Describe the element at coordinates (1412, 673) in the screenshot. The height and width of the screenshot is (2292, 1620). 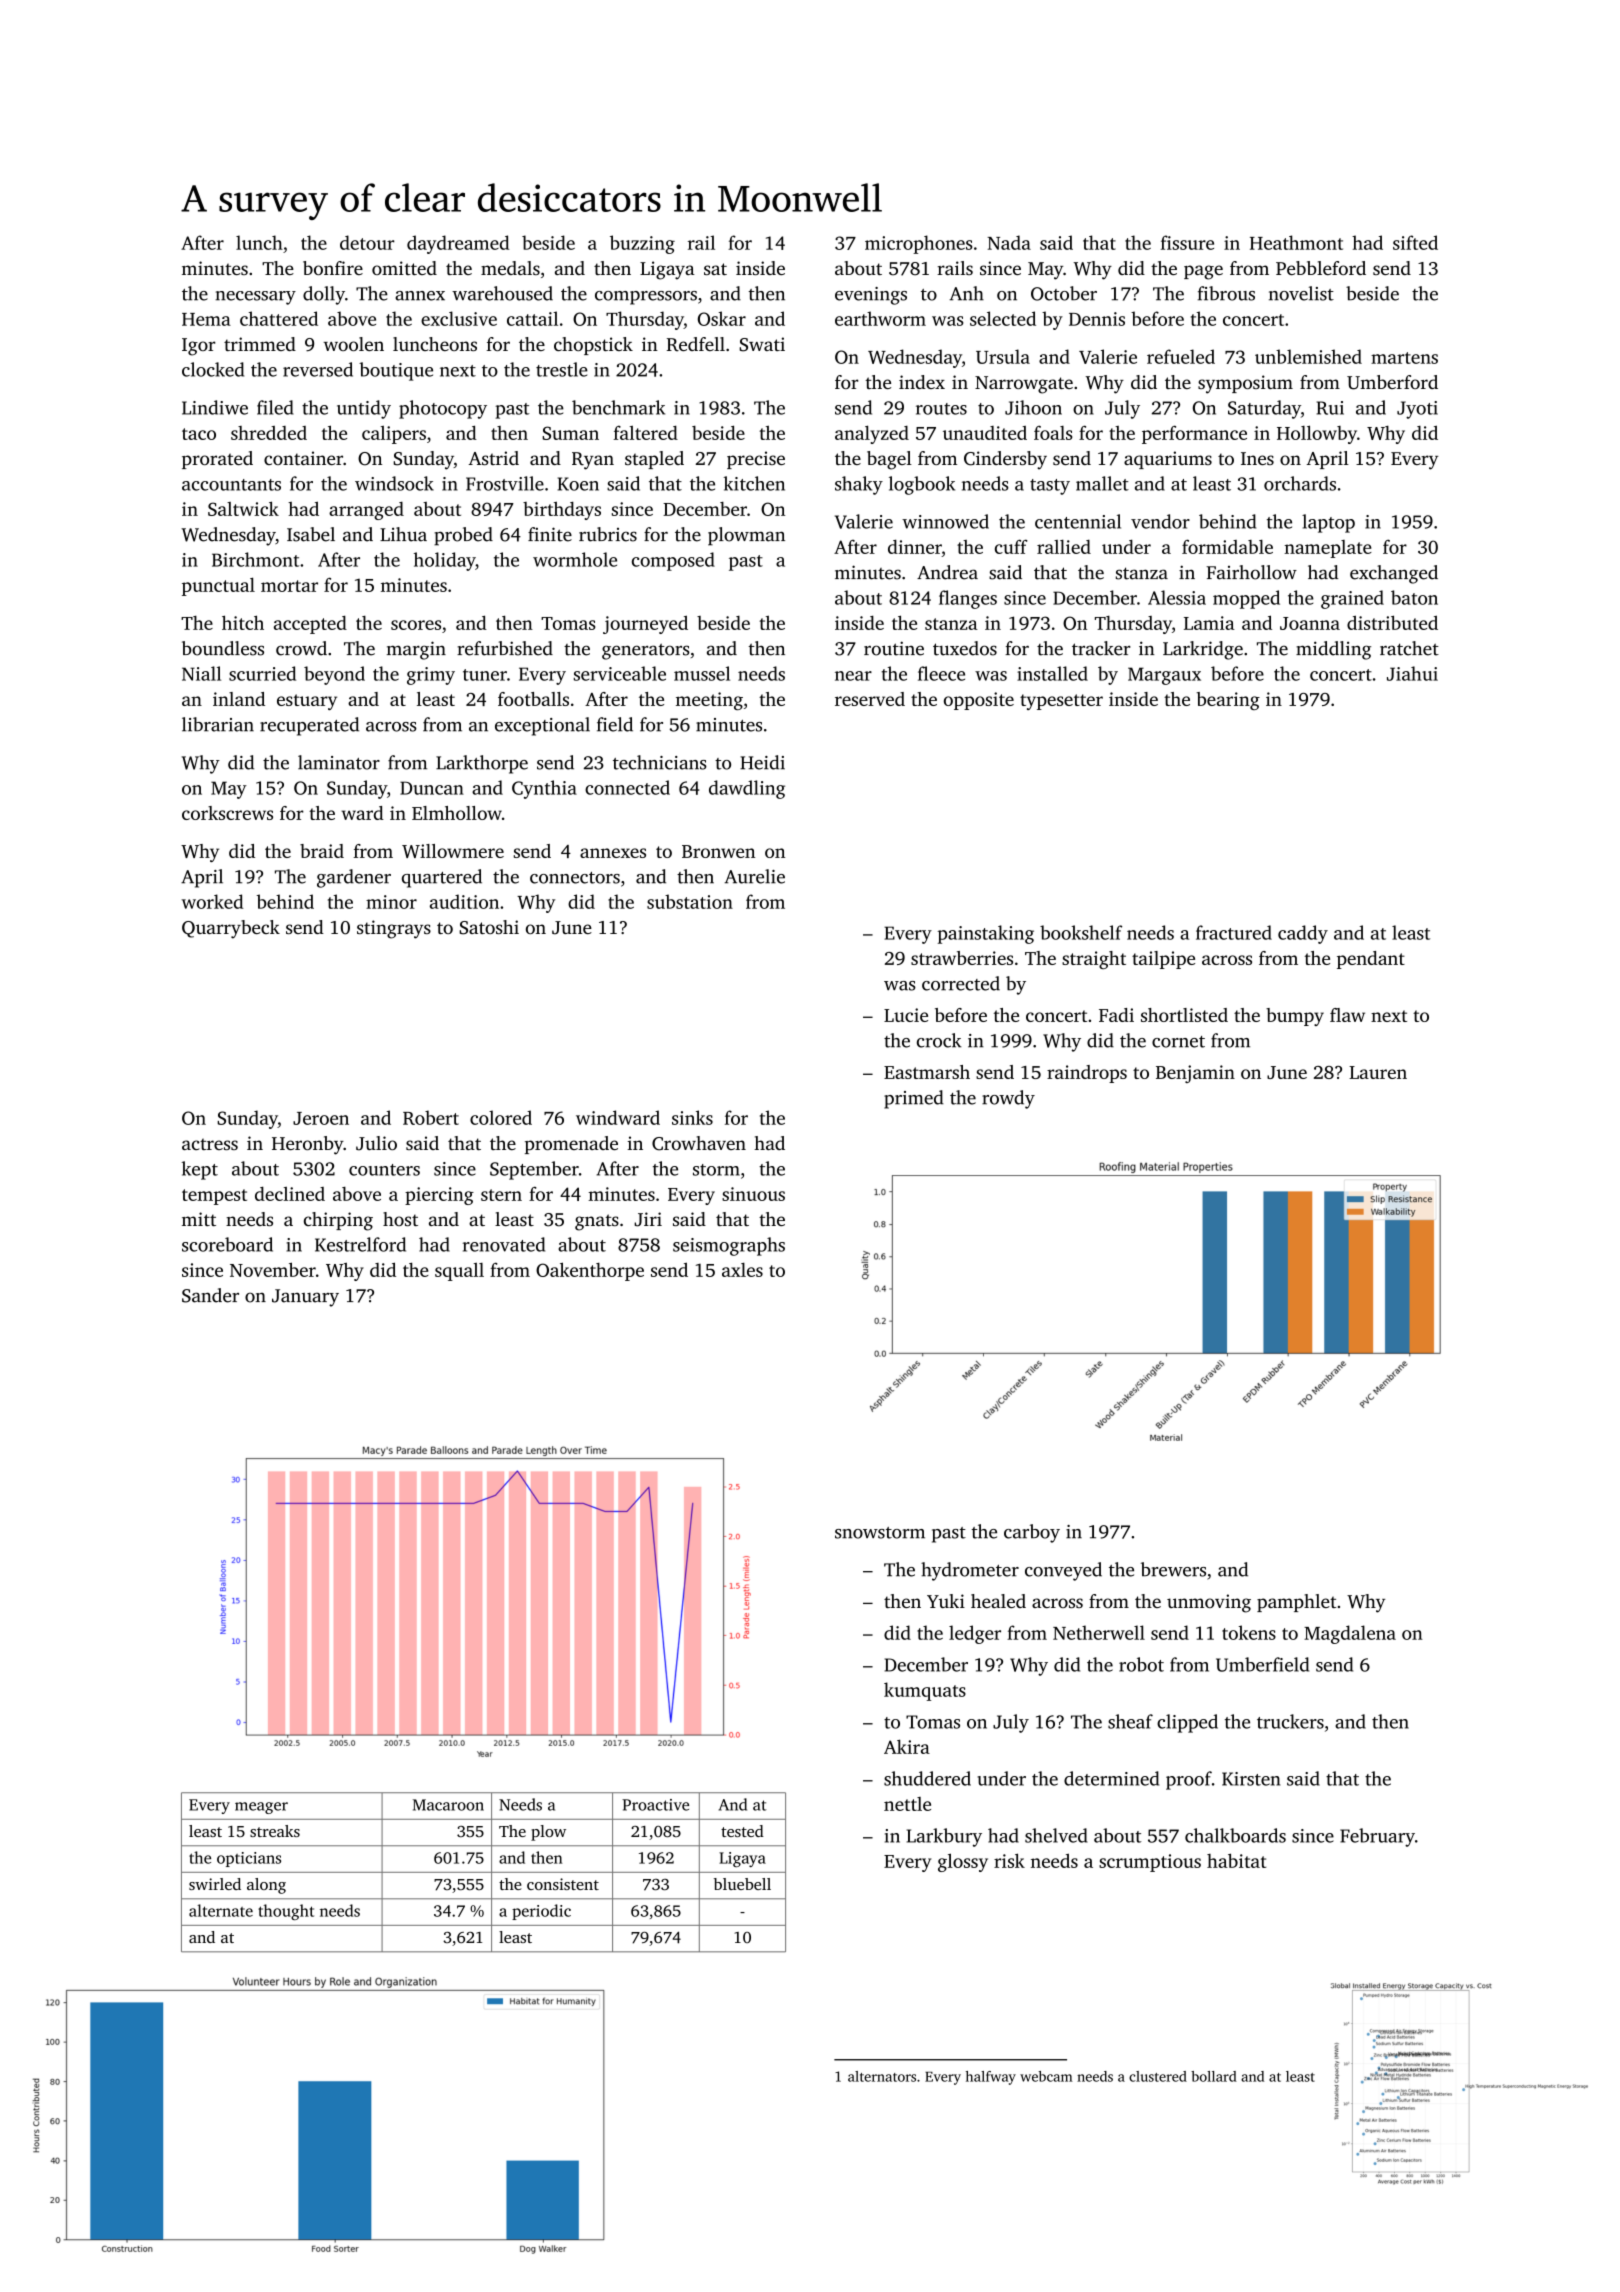
I see `Jiahui` at that location.
